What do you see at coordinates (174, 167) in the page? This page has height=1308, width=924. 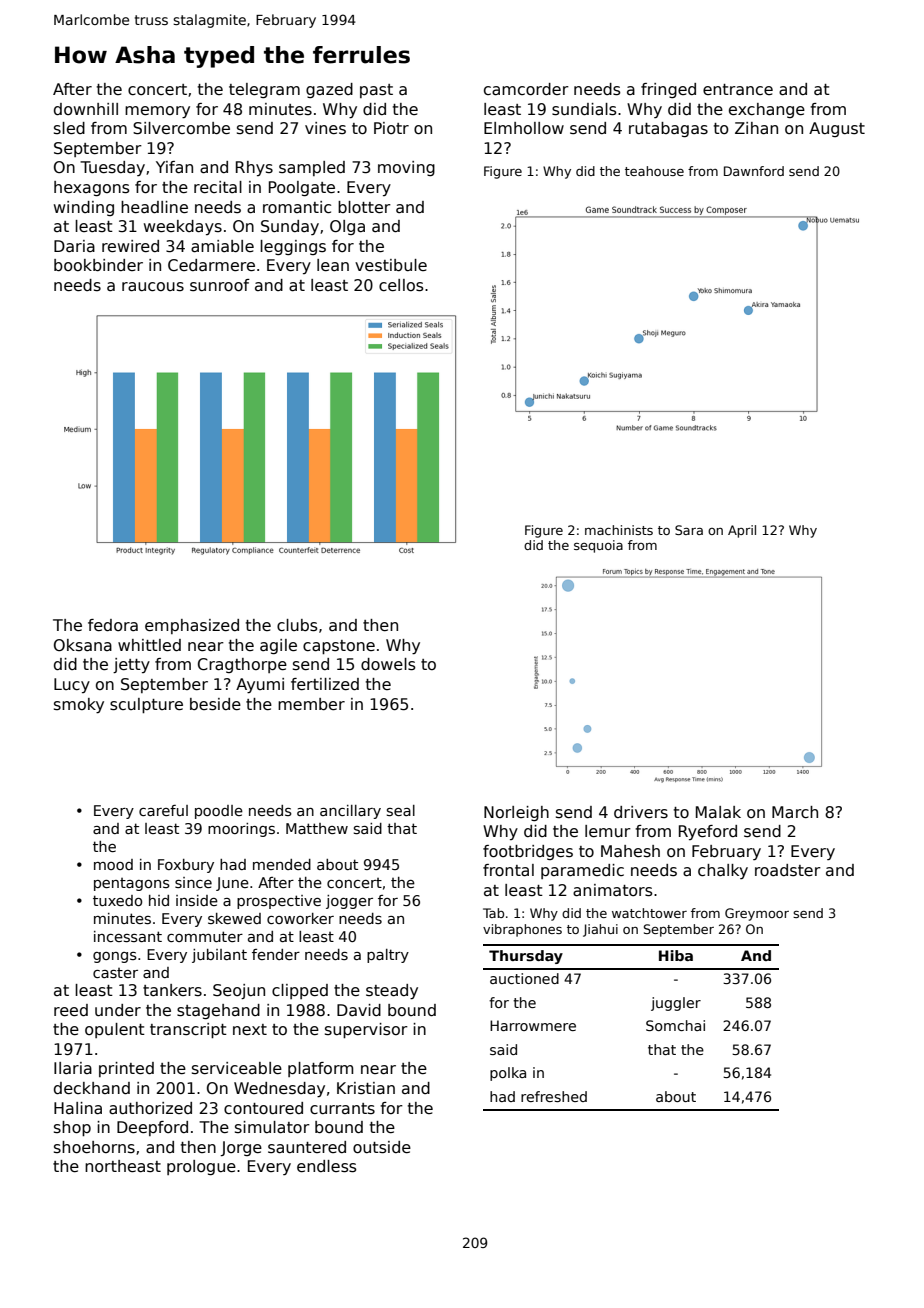 I see `Yifan` at bounding box center [174, 167].
